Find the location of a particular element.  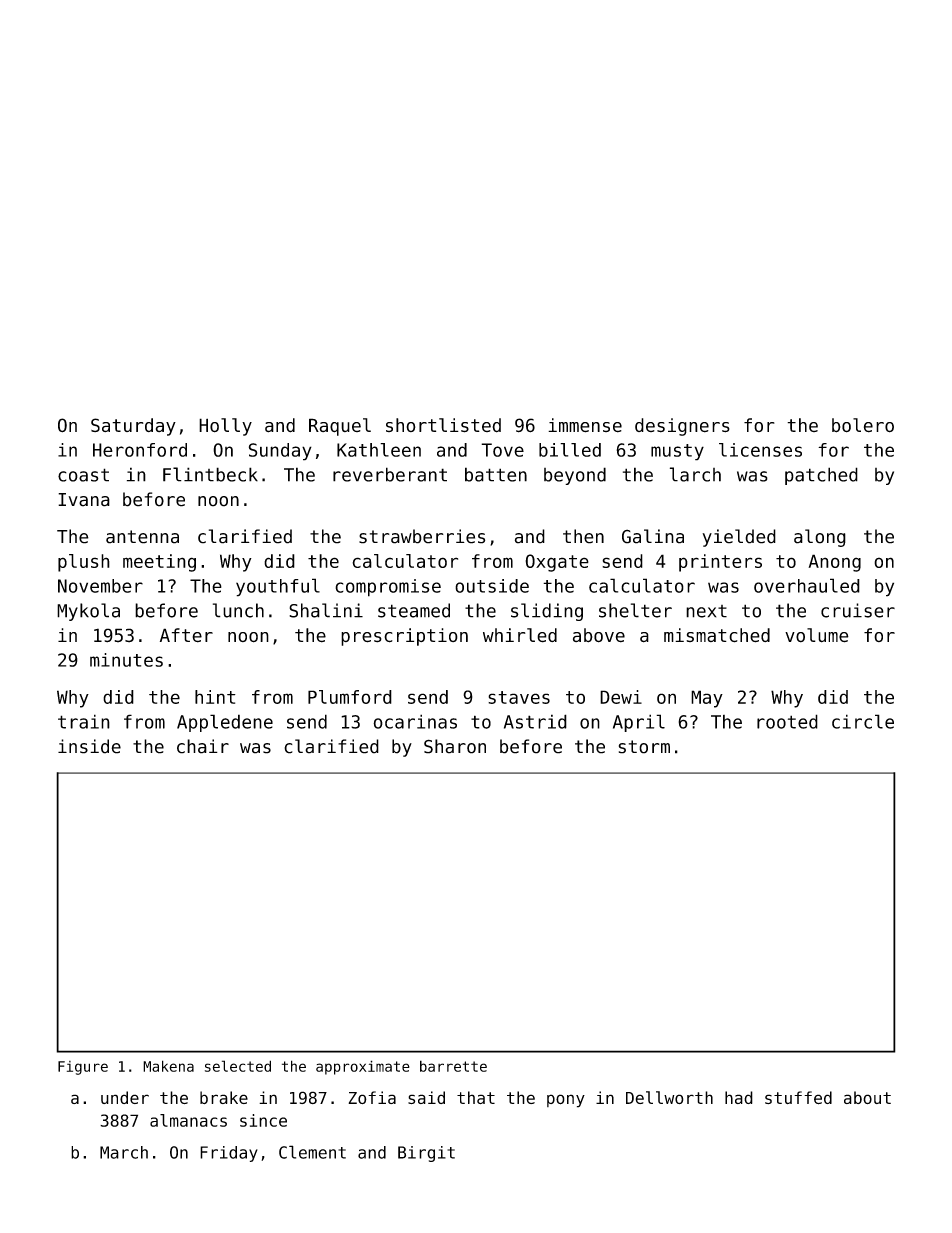

Dellworth is located at coordinates (669, 1097).
